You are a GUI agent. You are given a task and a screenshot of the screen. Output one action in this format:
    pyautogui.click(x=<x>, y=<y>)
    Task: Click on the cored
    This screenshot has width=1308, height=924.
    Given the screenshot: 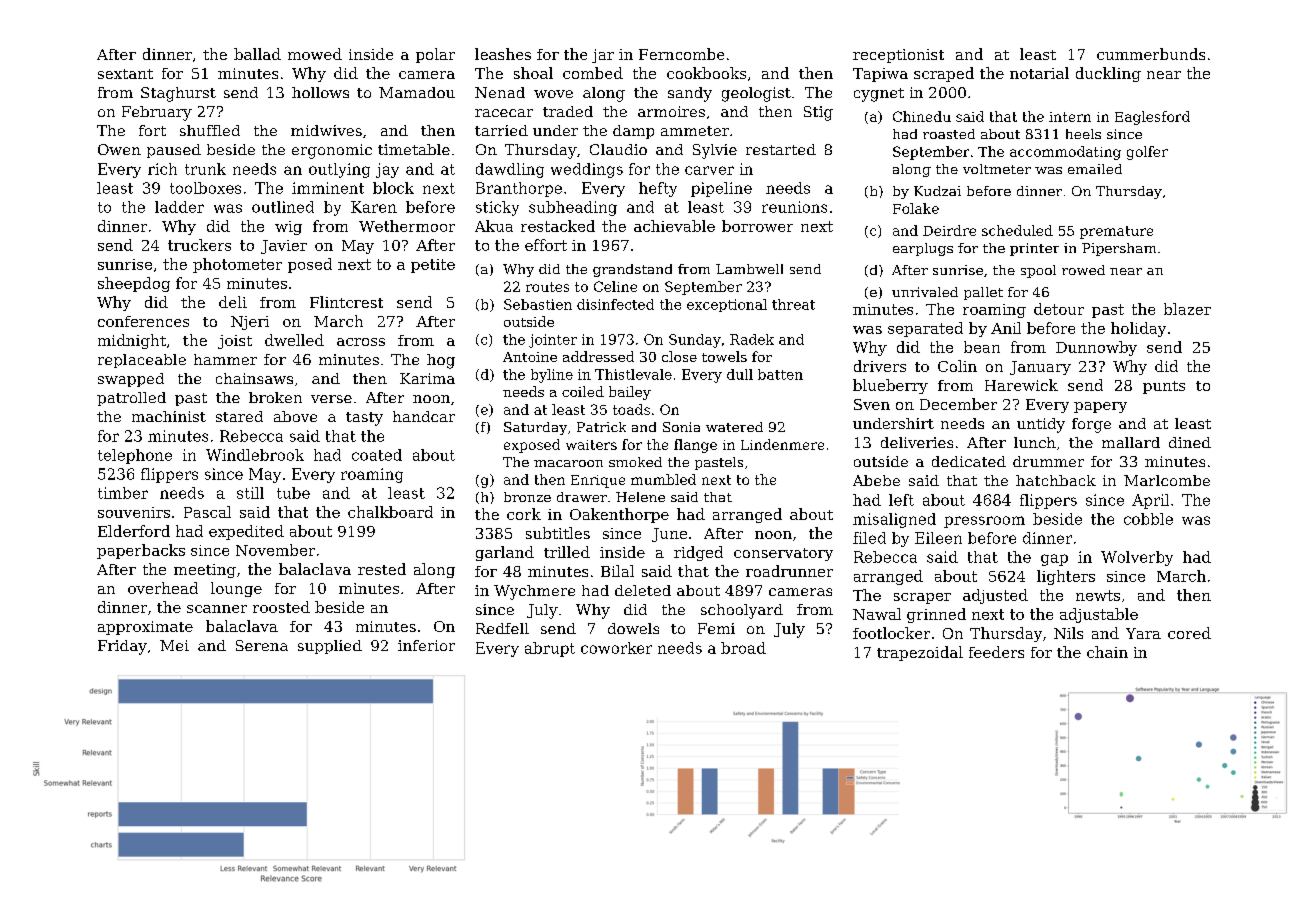 What is the action you would take?
    pyautogui.click(x=1189, y=633)
